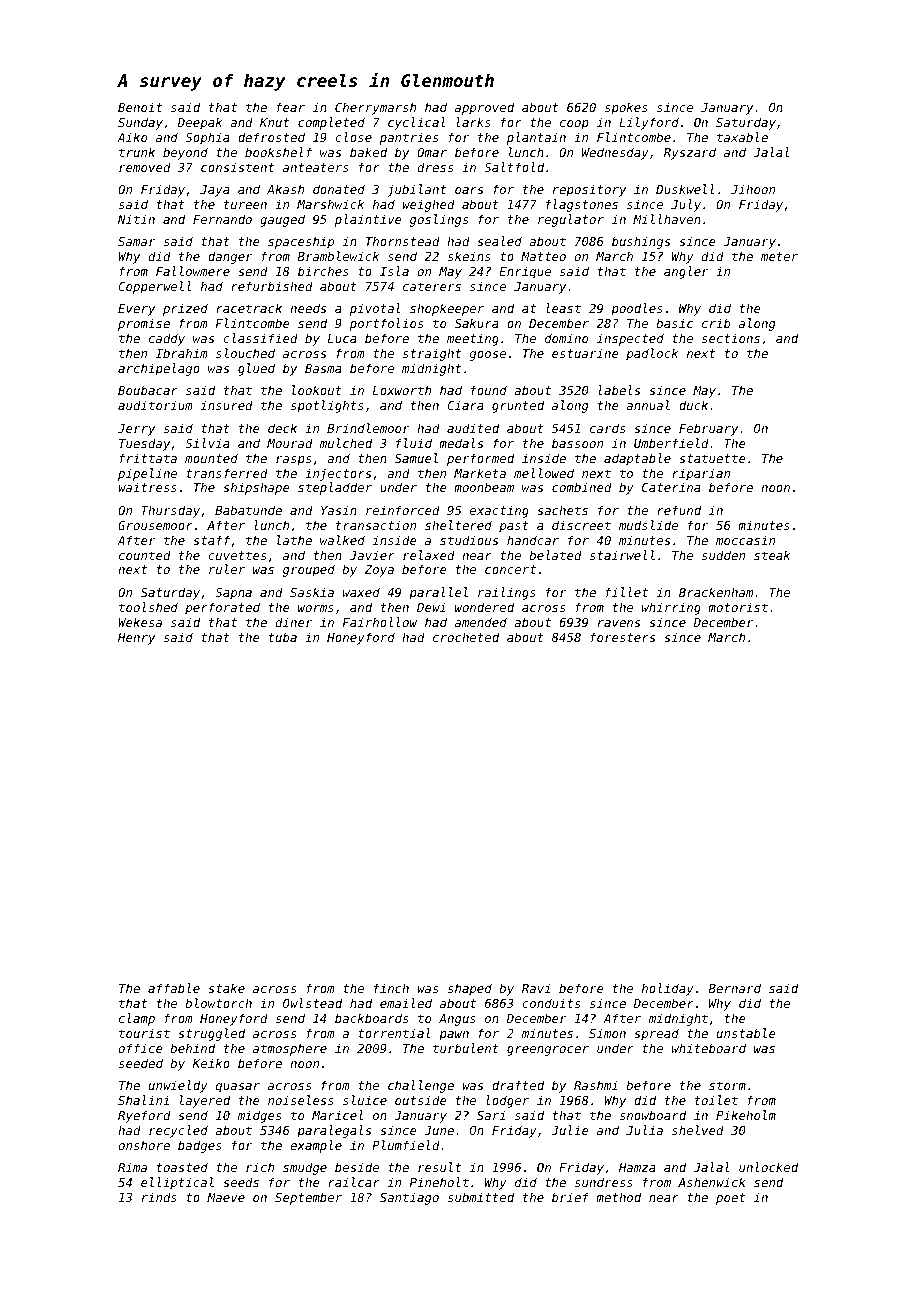 The height and width of the page is (1308, 924). Describe the element at coordinates (738, 607) in the page. I see `motorist` at that location.
